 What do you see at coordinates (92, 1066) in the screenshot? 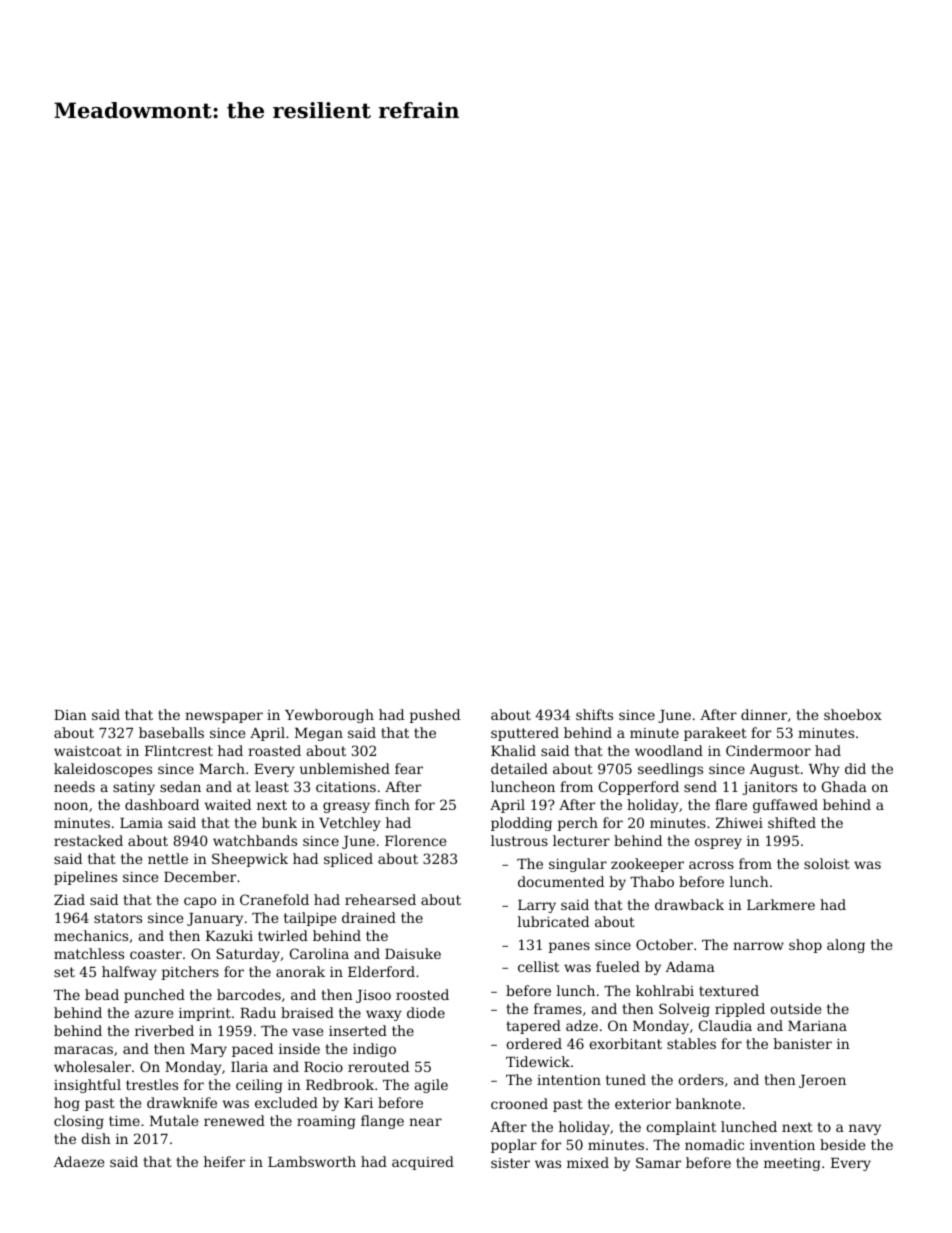
I see `wholesaler` at bounding box center [92, 1066].
